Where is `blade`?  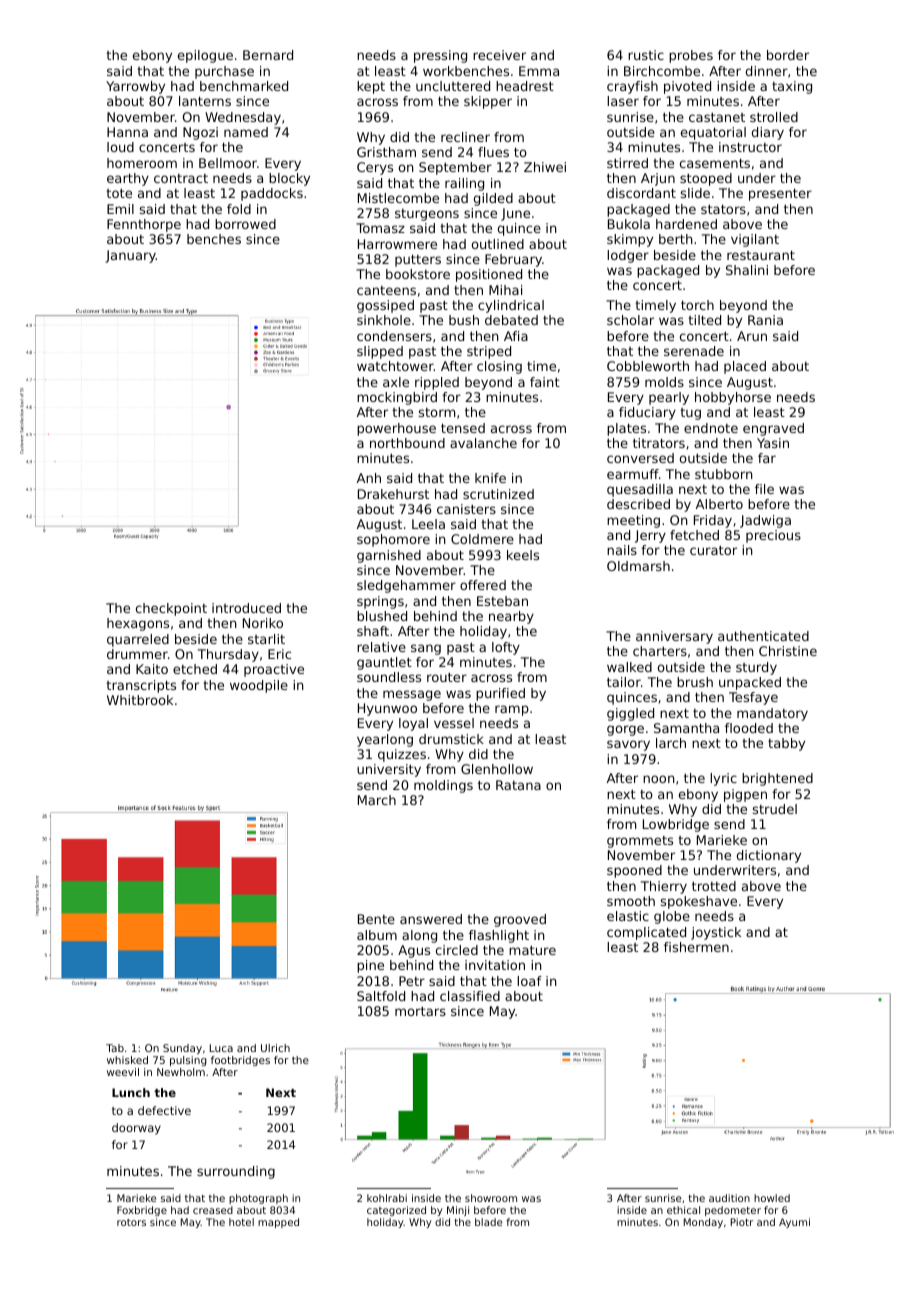 blade is located at coordinates (488, 1222).
